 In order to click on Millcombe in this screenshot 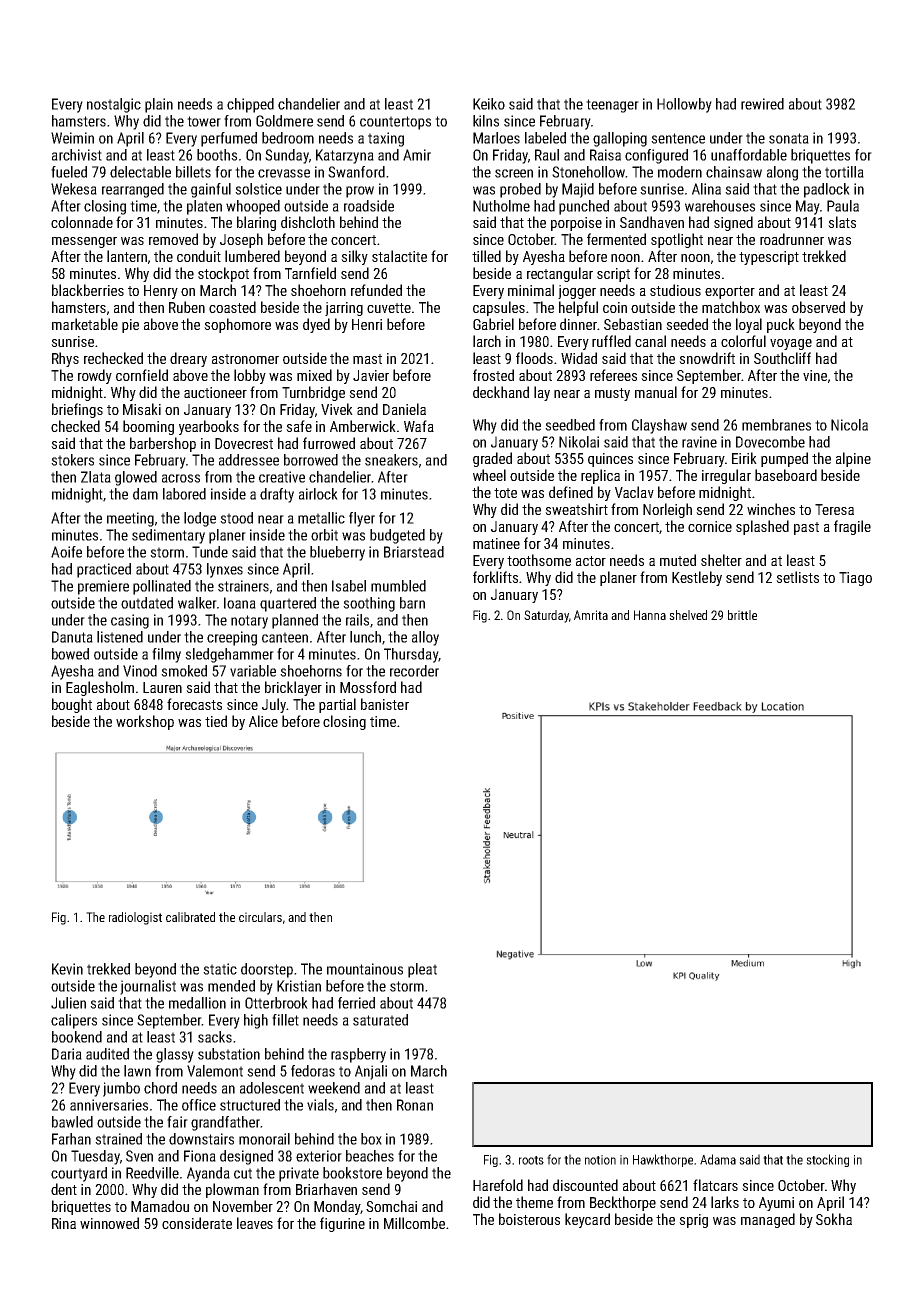, I will do `click(414, 1223)`.
